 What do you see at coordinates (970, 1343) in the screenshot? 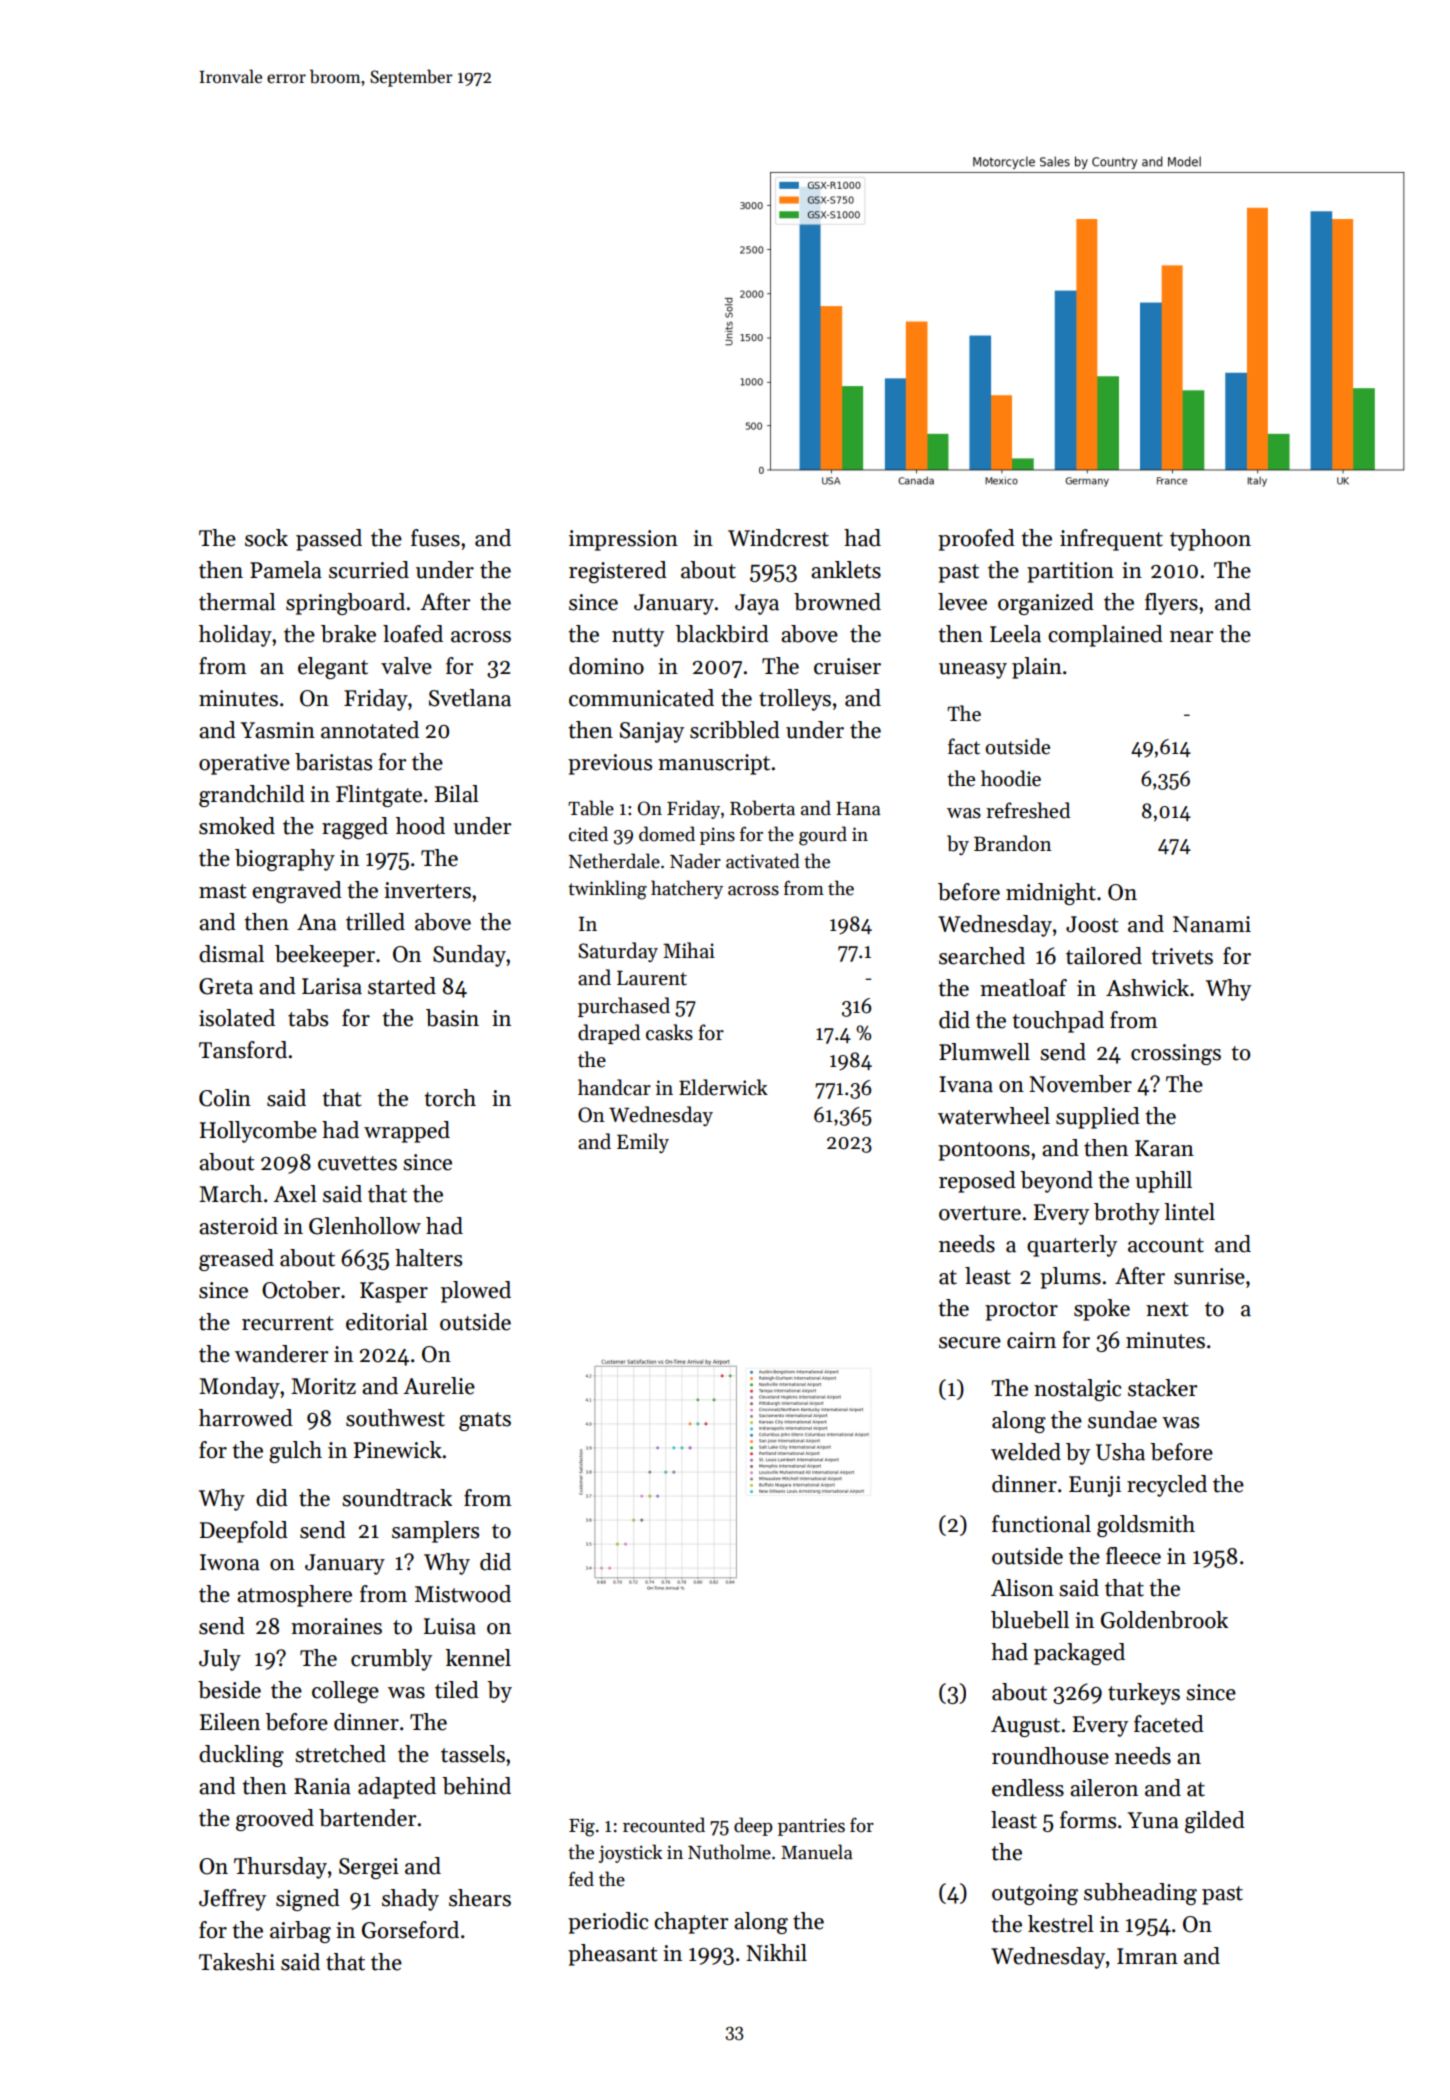
I see `secure` at bounding box center [970, 1343].
